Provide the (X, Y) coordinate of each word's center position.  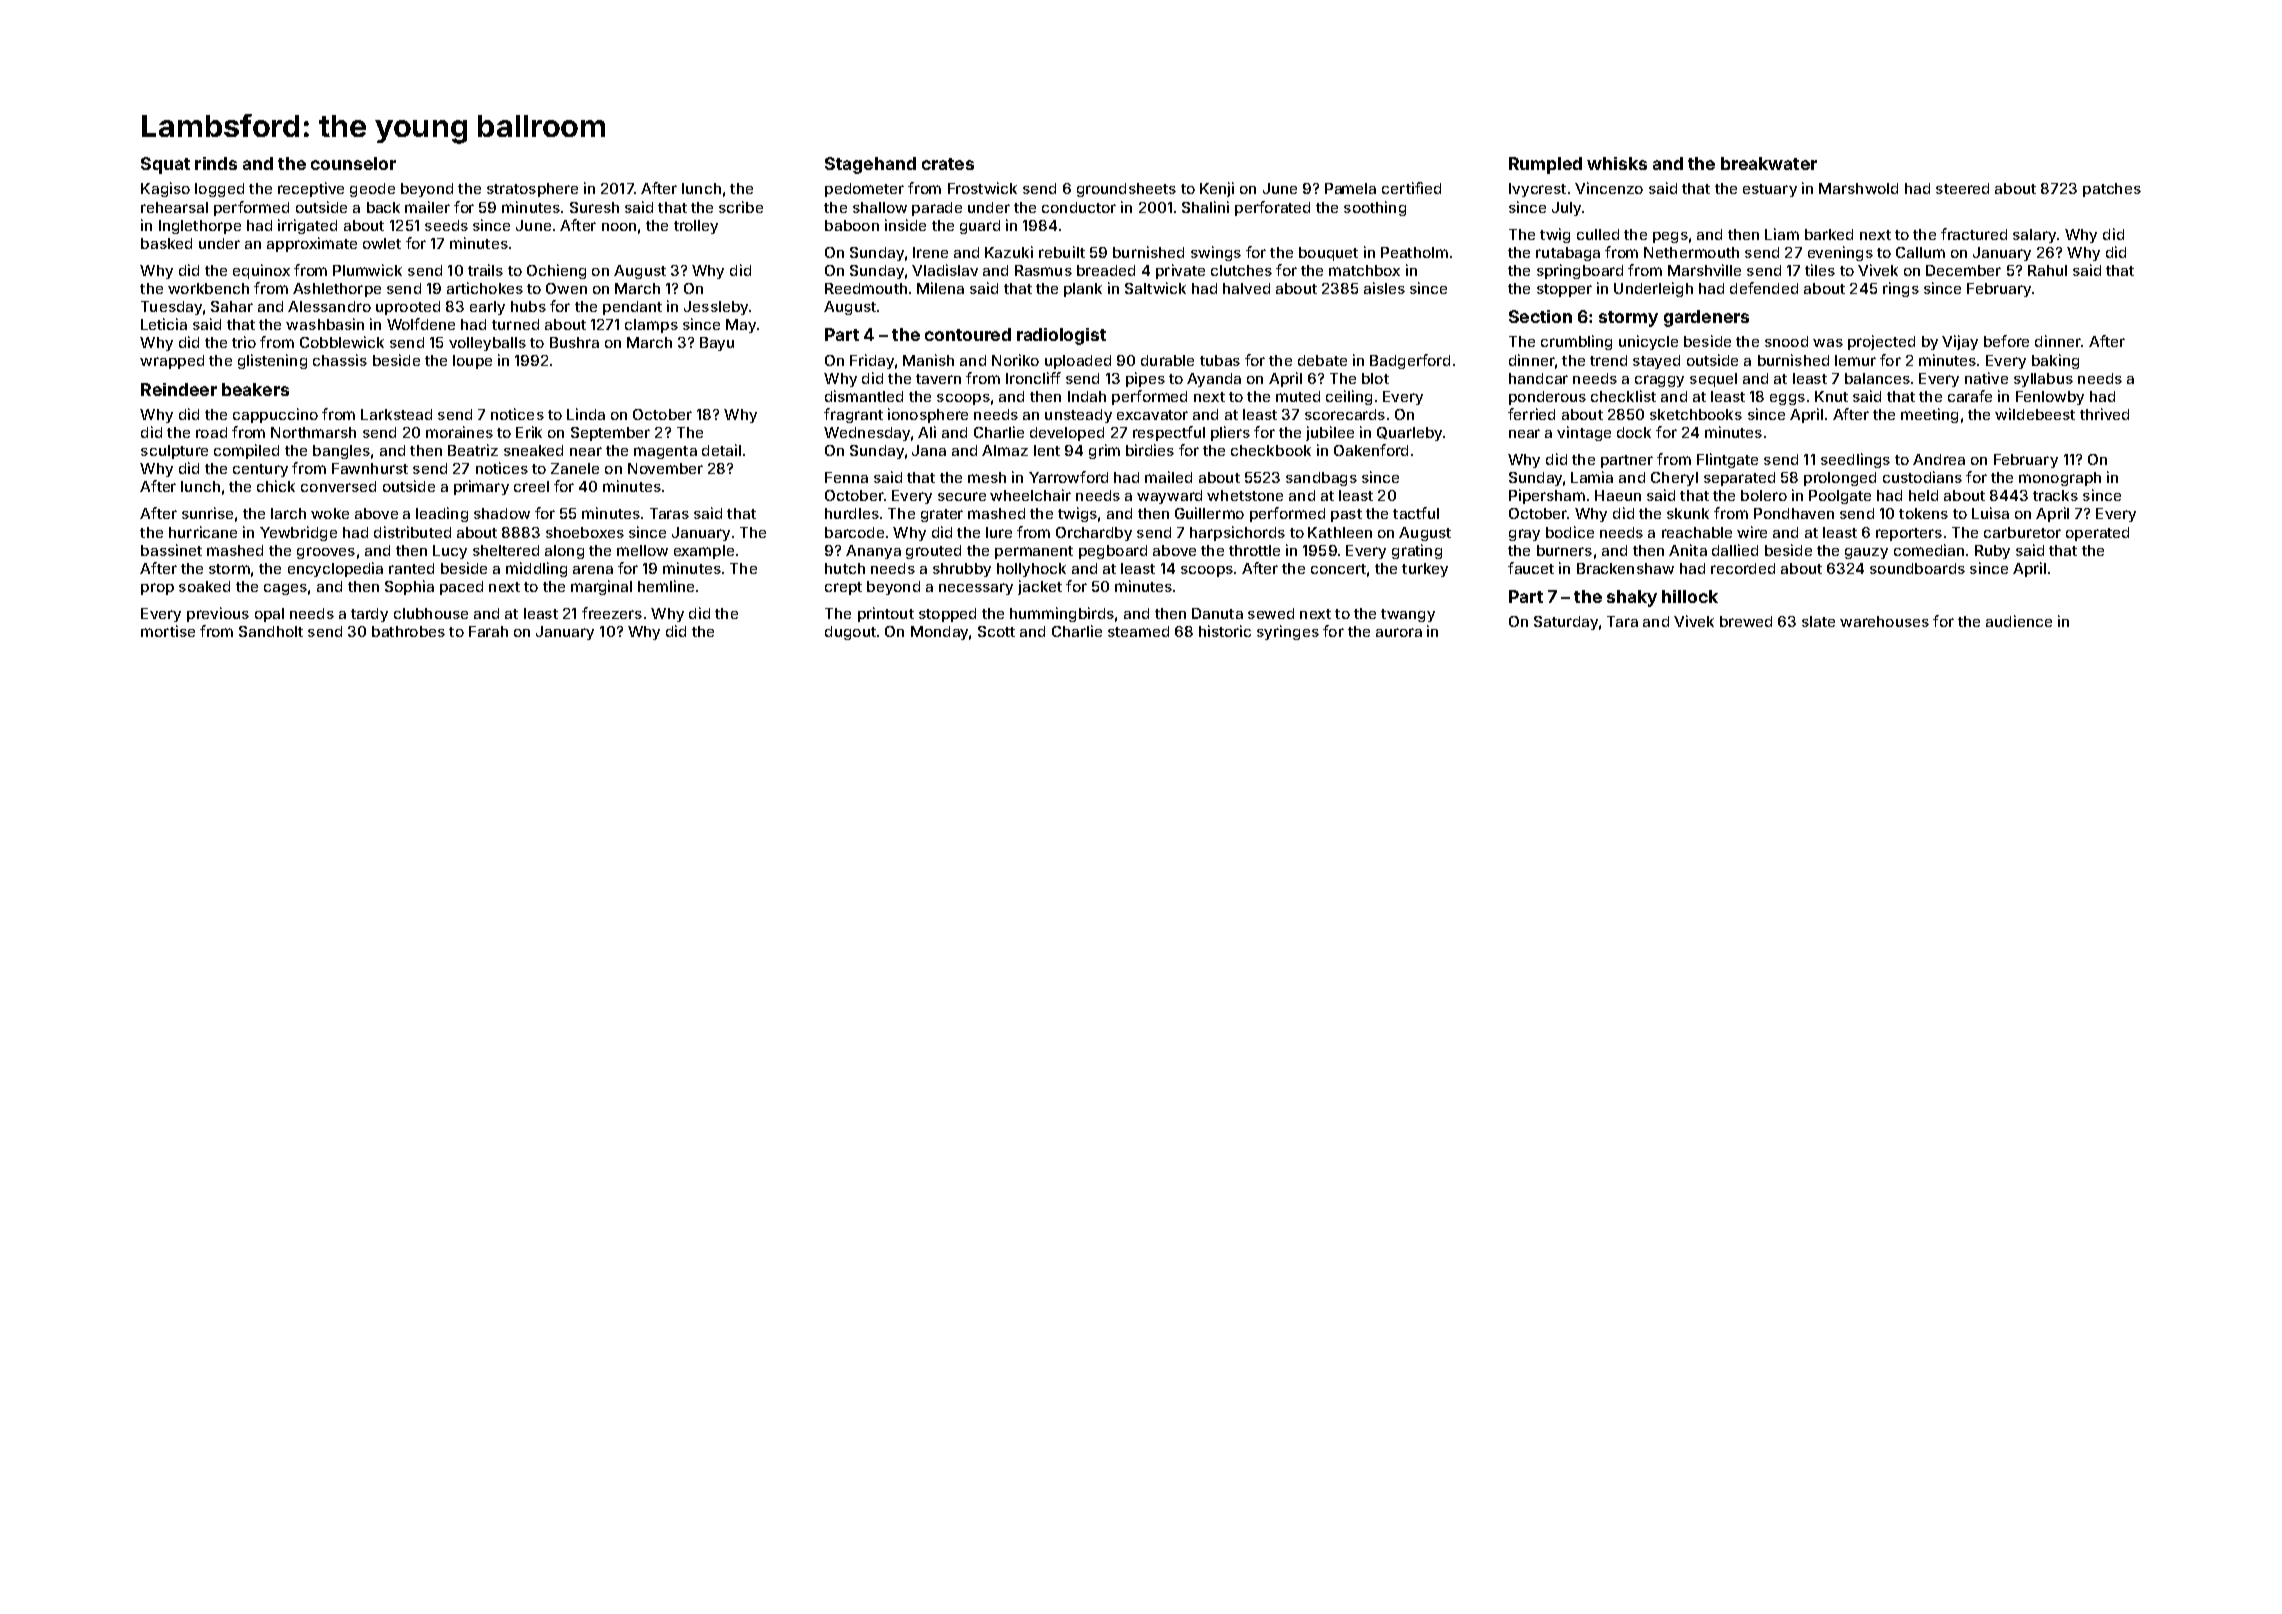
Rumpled (1545, 165)
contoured (968, 334)
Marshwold (1858, 188)
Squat (165, 165)
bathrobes (408, 631)
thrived (2104, 414)
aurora (1399, 632)
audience (2019, 621)
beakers (255, 389)
